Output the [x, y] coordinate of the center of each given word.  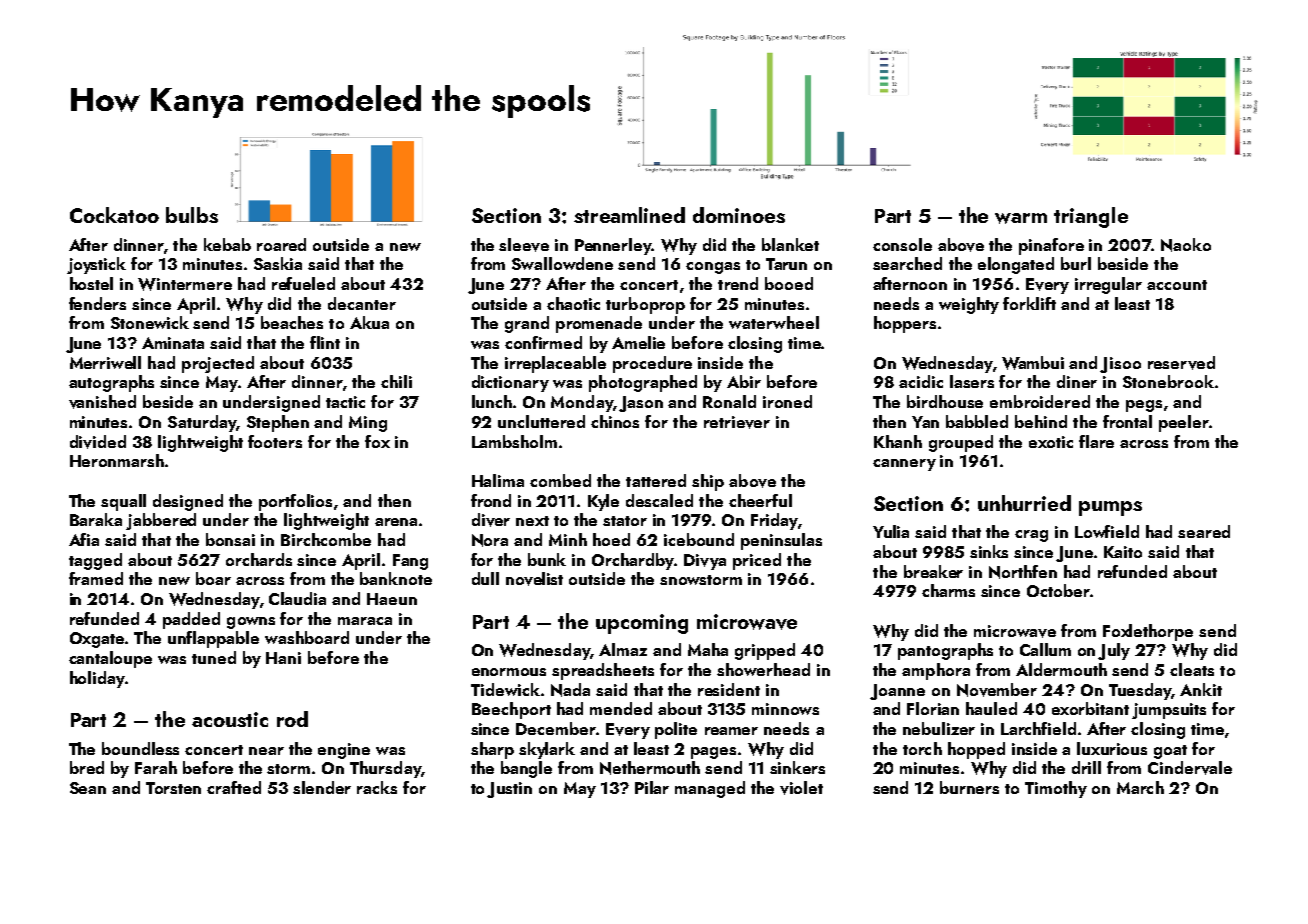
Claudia [297, 598]
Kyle [603, 502]
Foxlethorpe [1148, 632]
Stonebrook [1168, 381]
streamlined [629, 215]
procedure [652, 364]
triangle [1091, 217]
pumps [1110, 508]
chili [396, 381]
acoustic [230, 719]
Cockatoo [114, 215]
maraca [365, 621]
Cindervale [1190, 768]
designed [188, 502]
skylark [547, 750]
